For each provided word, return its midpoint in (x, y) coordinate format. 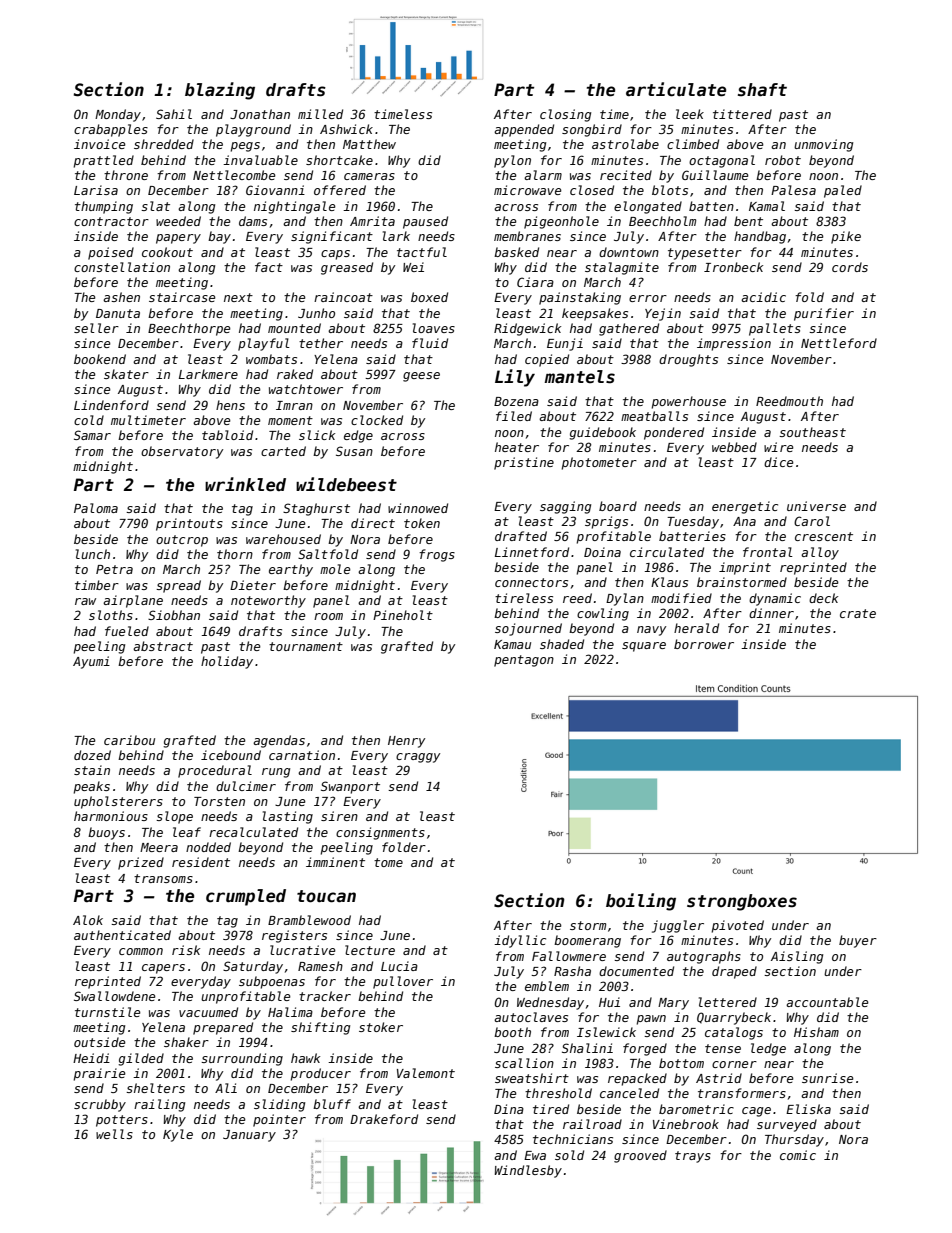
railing (159, 1105)
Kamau (512, 644)
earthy (291, 570)
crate (858, 613)
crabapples (111, 130)
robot (783, 160)
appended (524, 130)
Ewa (535, 1155)
